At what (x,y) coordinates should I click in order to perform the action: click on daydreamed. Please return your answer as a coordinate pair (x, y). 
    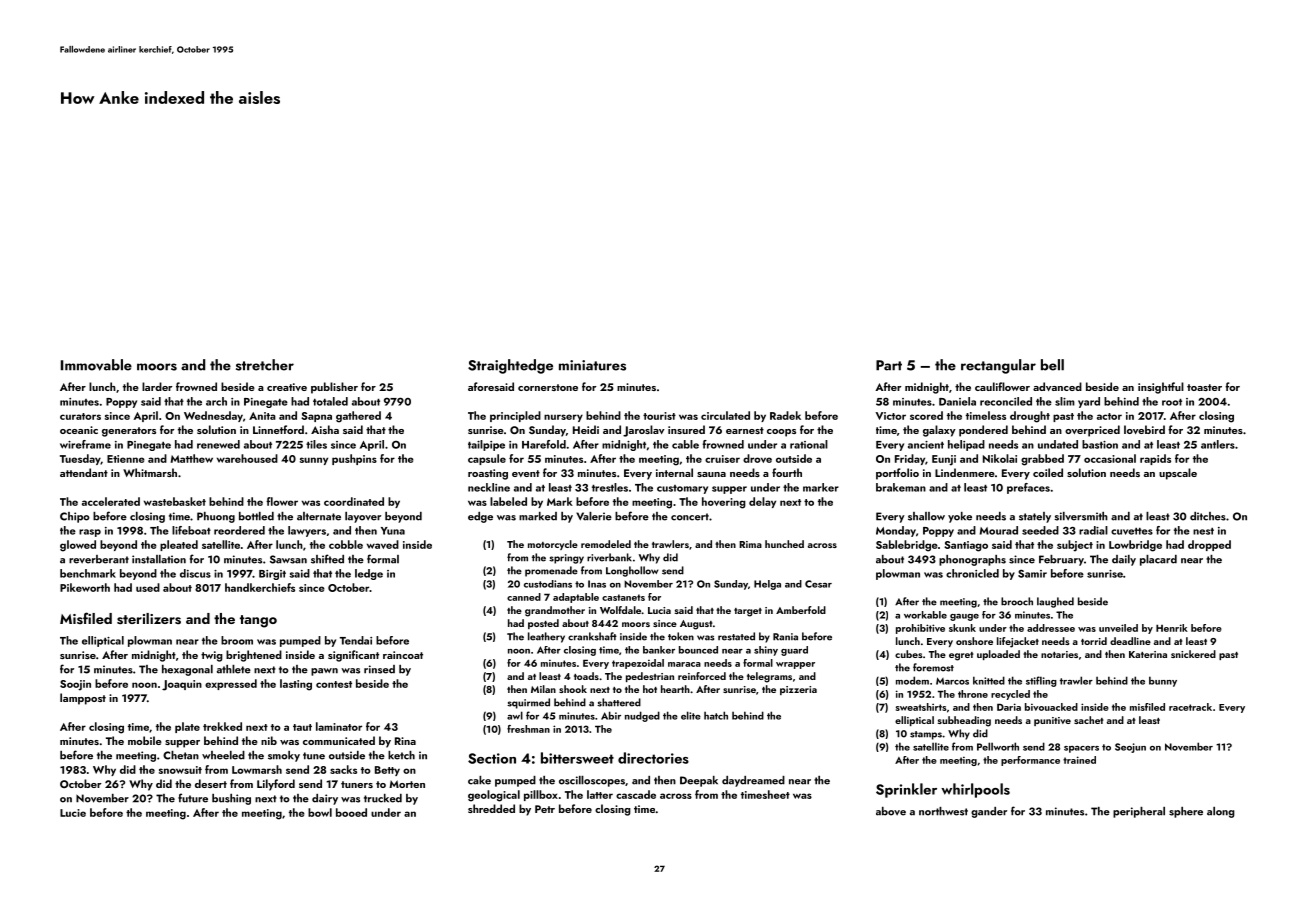
    Looking at the image, I should click on (753, 781).
